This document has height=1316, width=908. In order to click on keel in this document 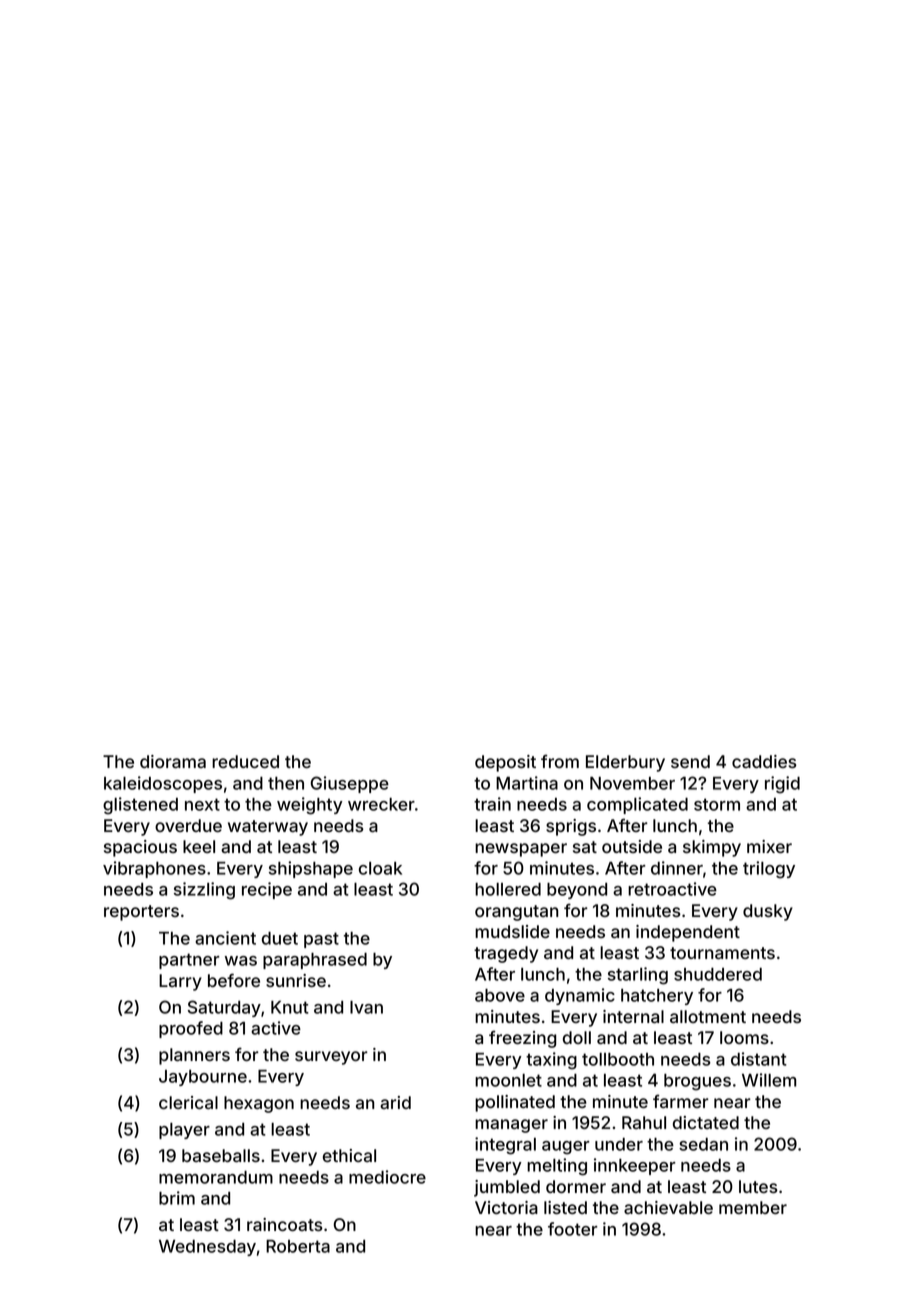, I will do `click(199, 846)`.
